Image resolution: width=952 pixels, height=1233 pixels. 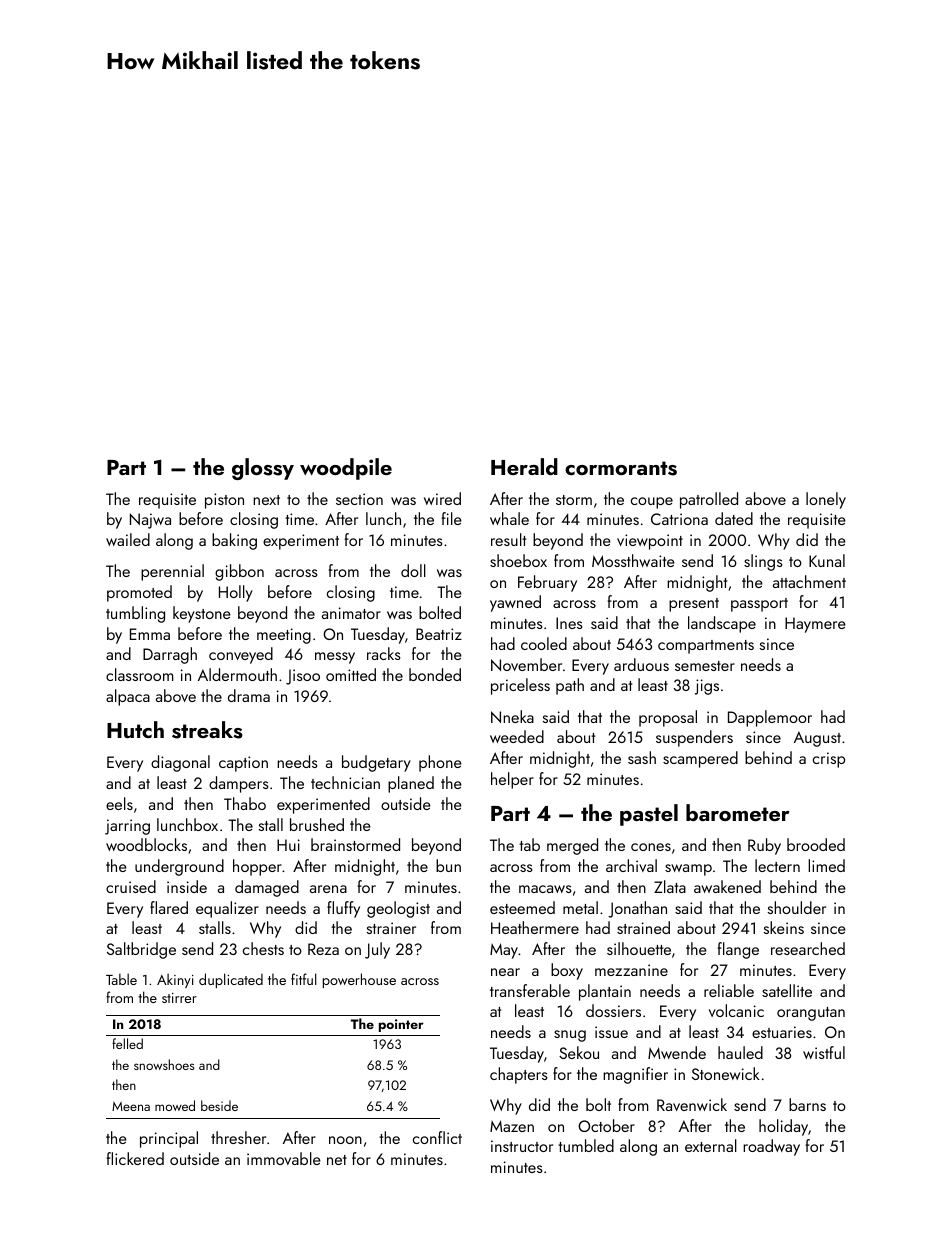 I want to click on bun, so click(x=448, y=865).
